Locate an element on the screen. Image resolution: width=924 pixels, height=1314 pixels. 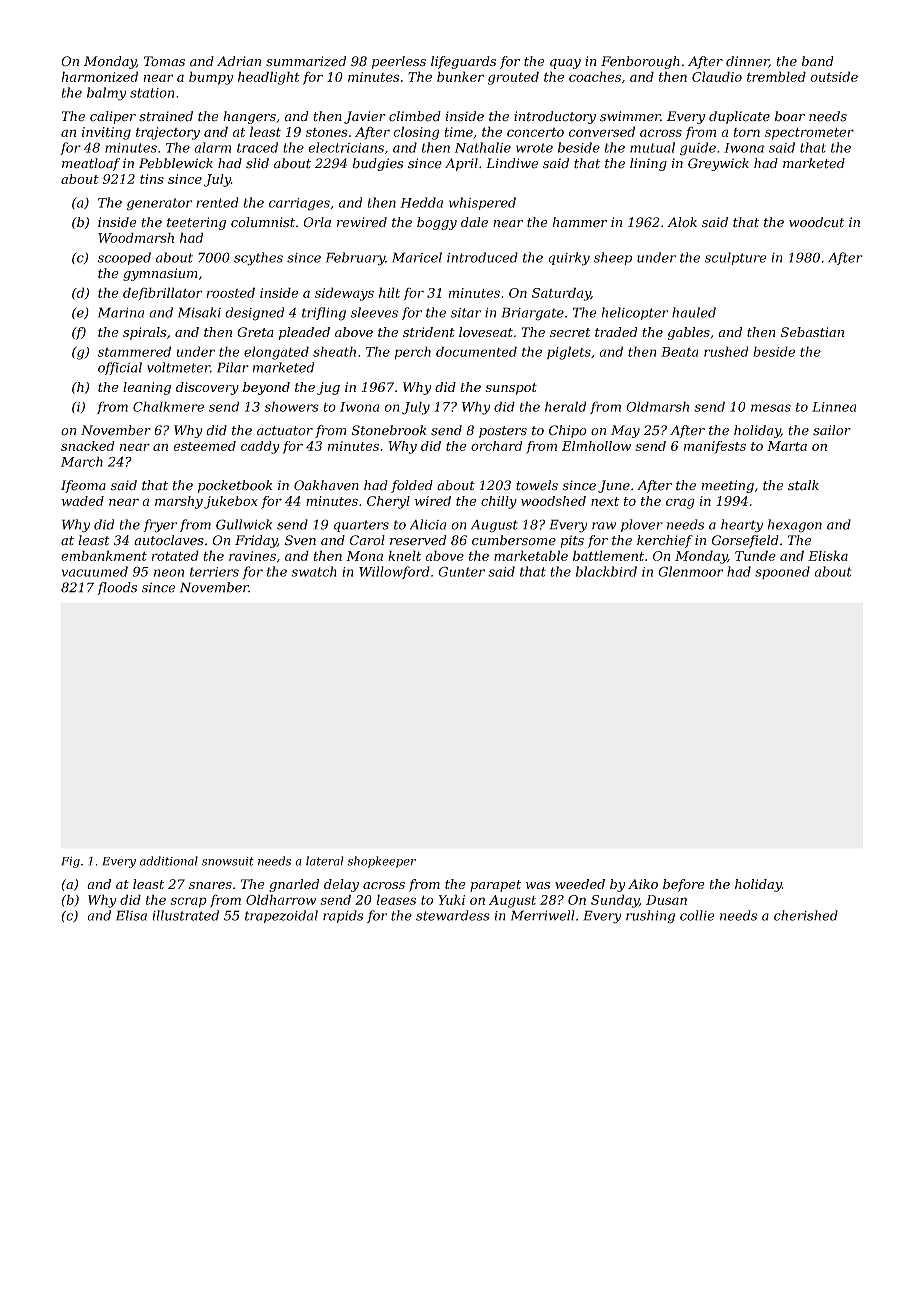
sunspot is located at coordinates (511, 389).
